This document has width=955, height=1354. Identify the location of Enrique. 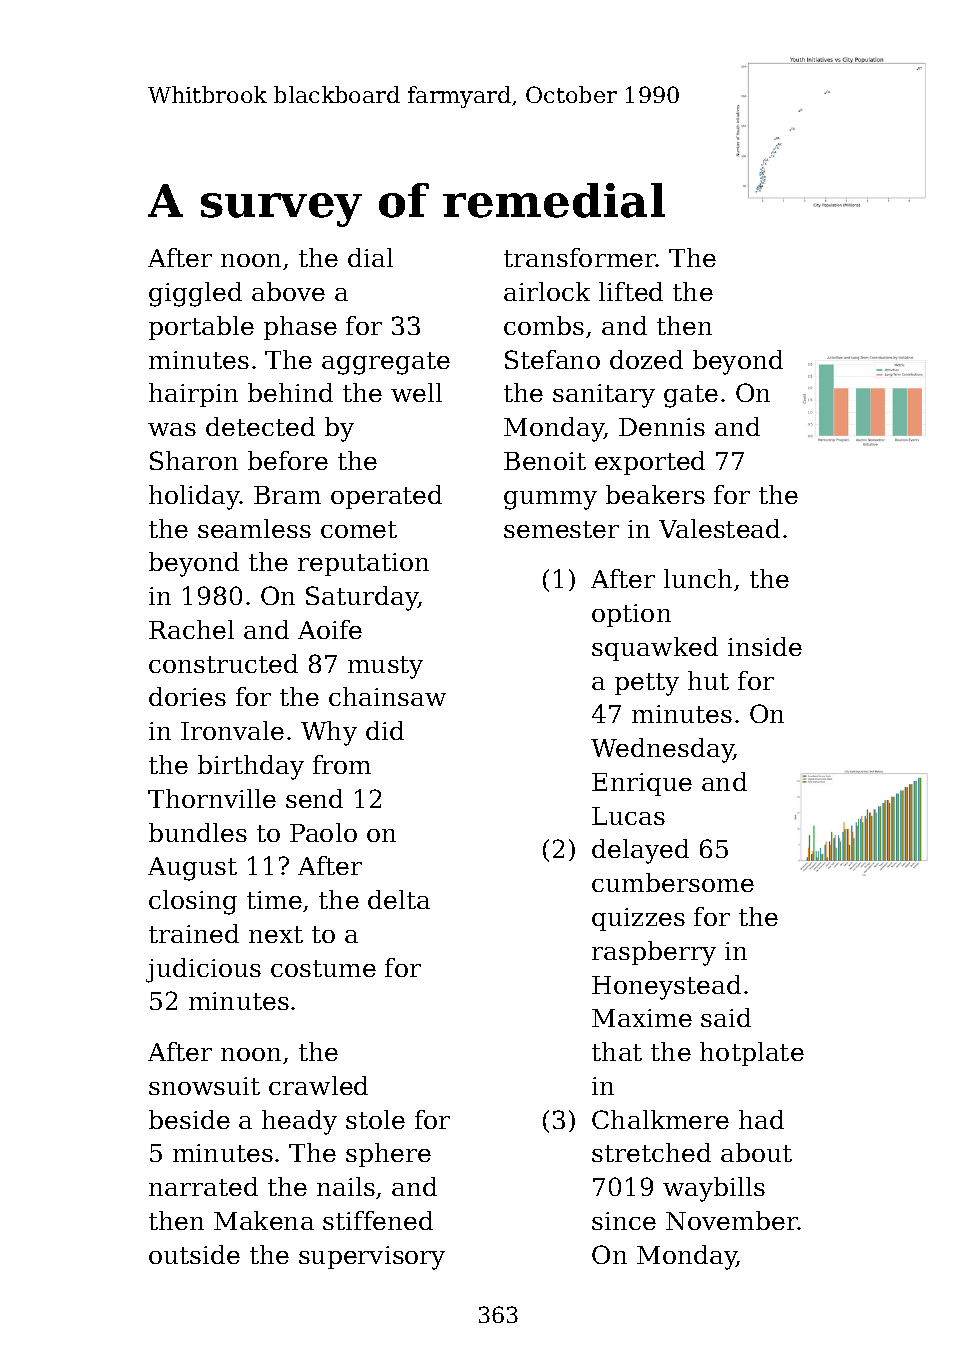
(642, 784).
